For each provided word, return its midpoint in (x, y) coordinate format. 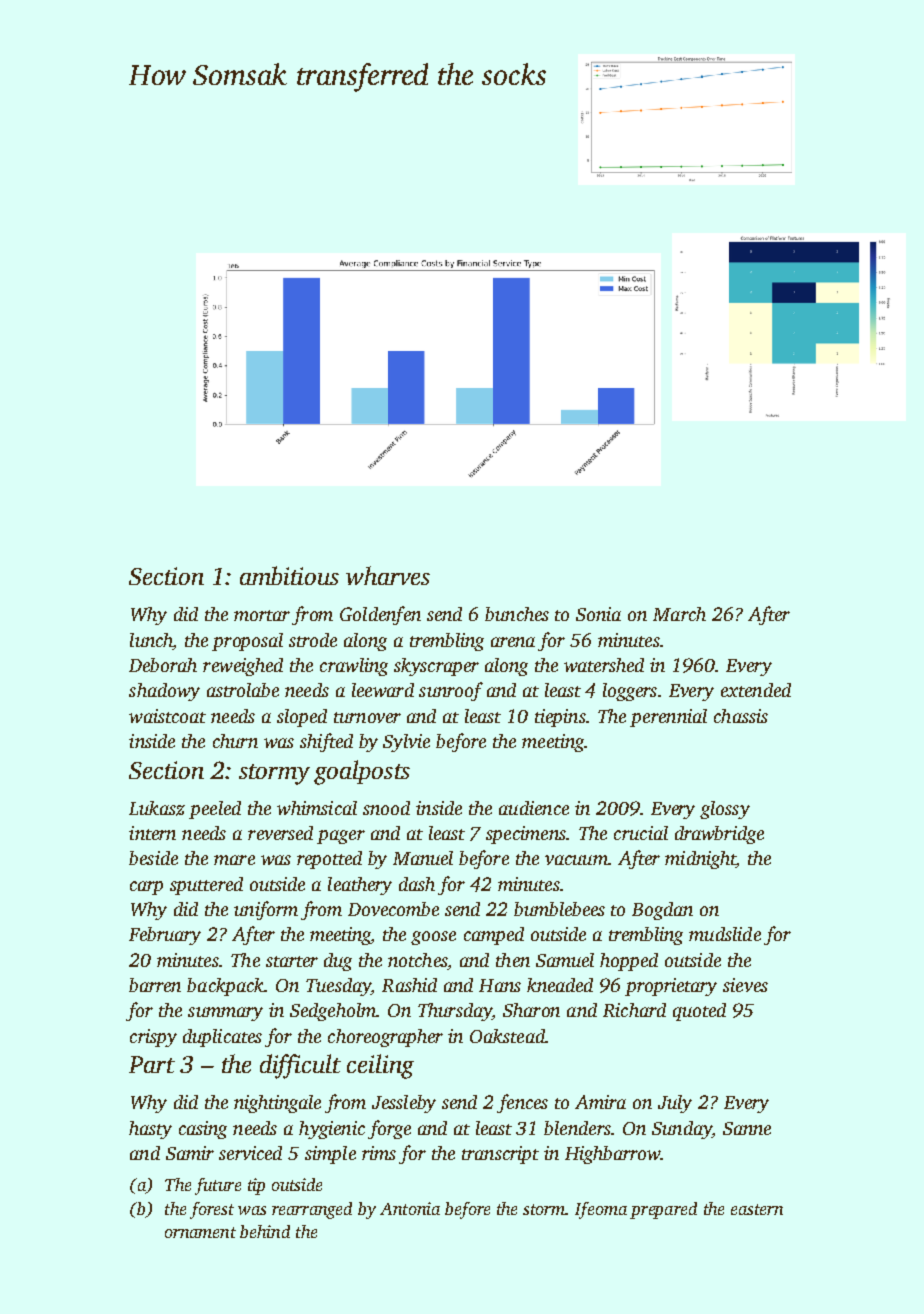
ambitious (289, 575)
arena (513, 642)
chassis (741, 716)
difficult (300, 1066)
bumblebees (559, 909)
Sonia (598, 614)
